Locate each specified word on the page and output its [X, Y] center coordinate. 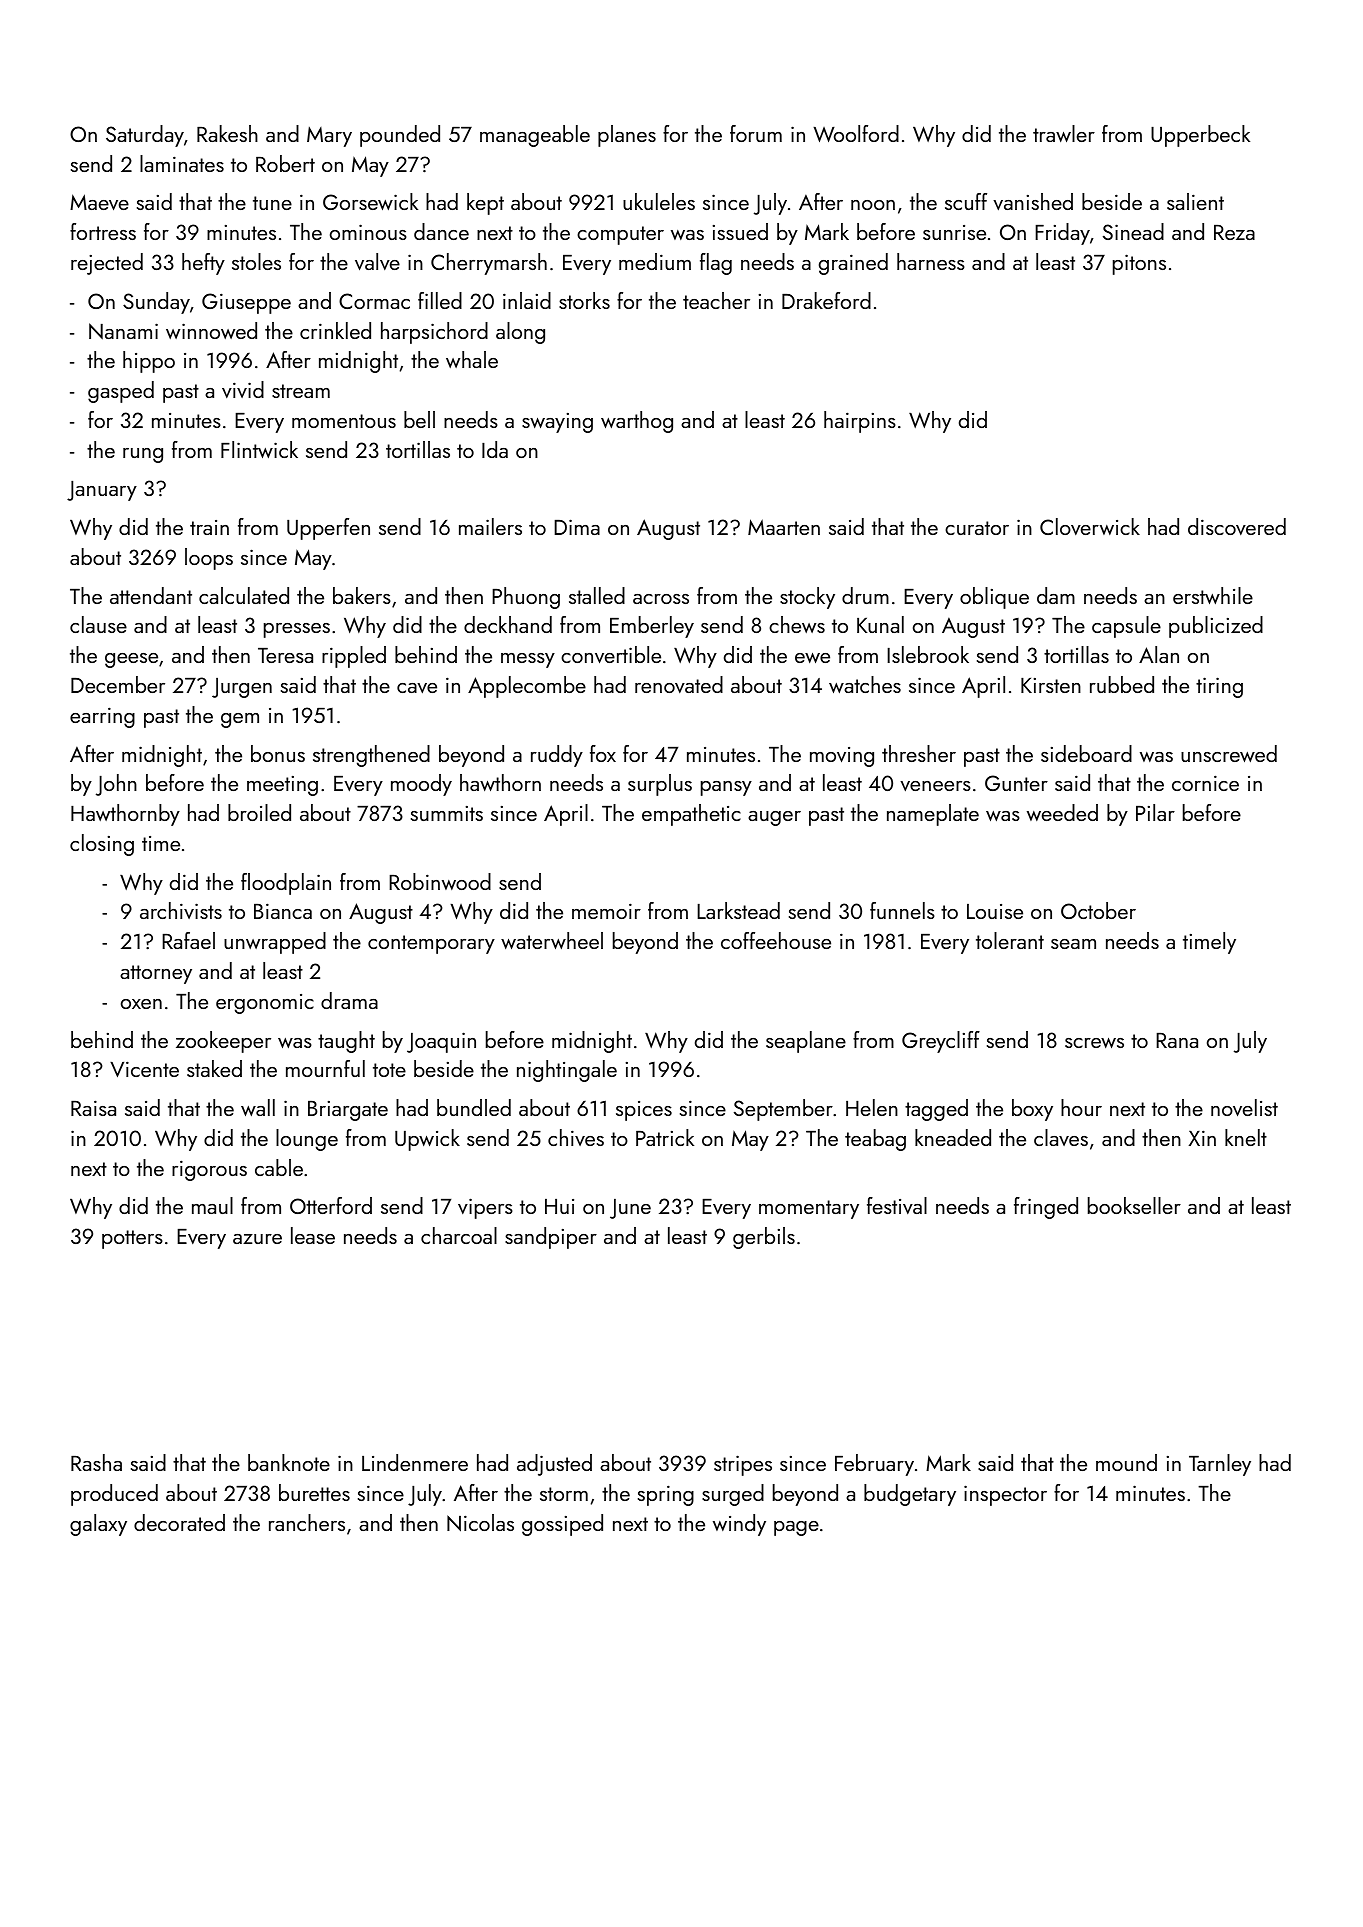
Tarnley [1220, 1465]
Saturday [145, 136]
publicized [1216, 627]
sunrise [954, 232]
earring [102, 717]
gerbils [764, 1238]
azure [257, 1239]
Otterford [331, 1205]
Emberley [652, 627]
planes [627, 136]
